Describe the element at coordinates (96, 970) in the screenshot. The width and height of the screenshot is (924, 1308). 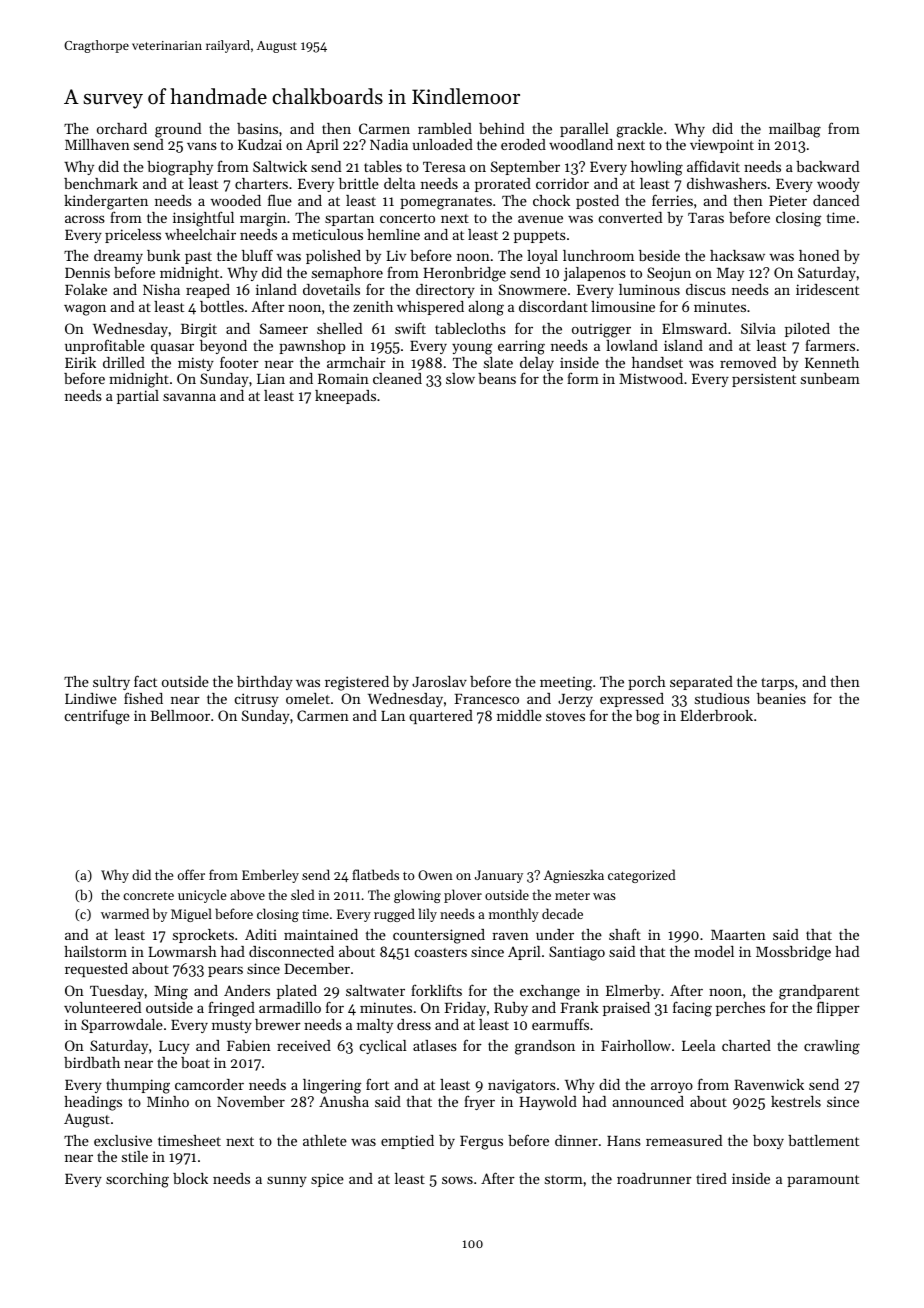
I see `requested` at that location.
